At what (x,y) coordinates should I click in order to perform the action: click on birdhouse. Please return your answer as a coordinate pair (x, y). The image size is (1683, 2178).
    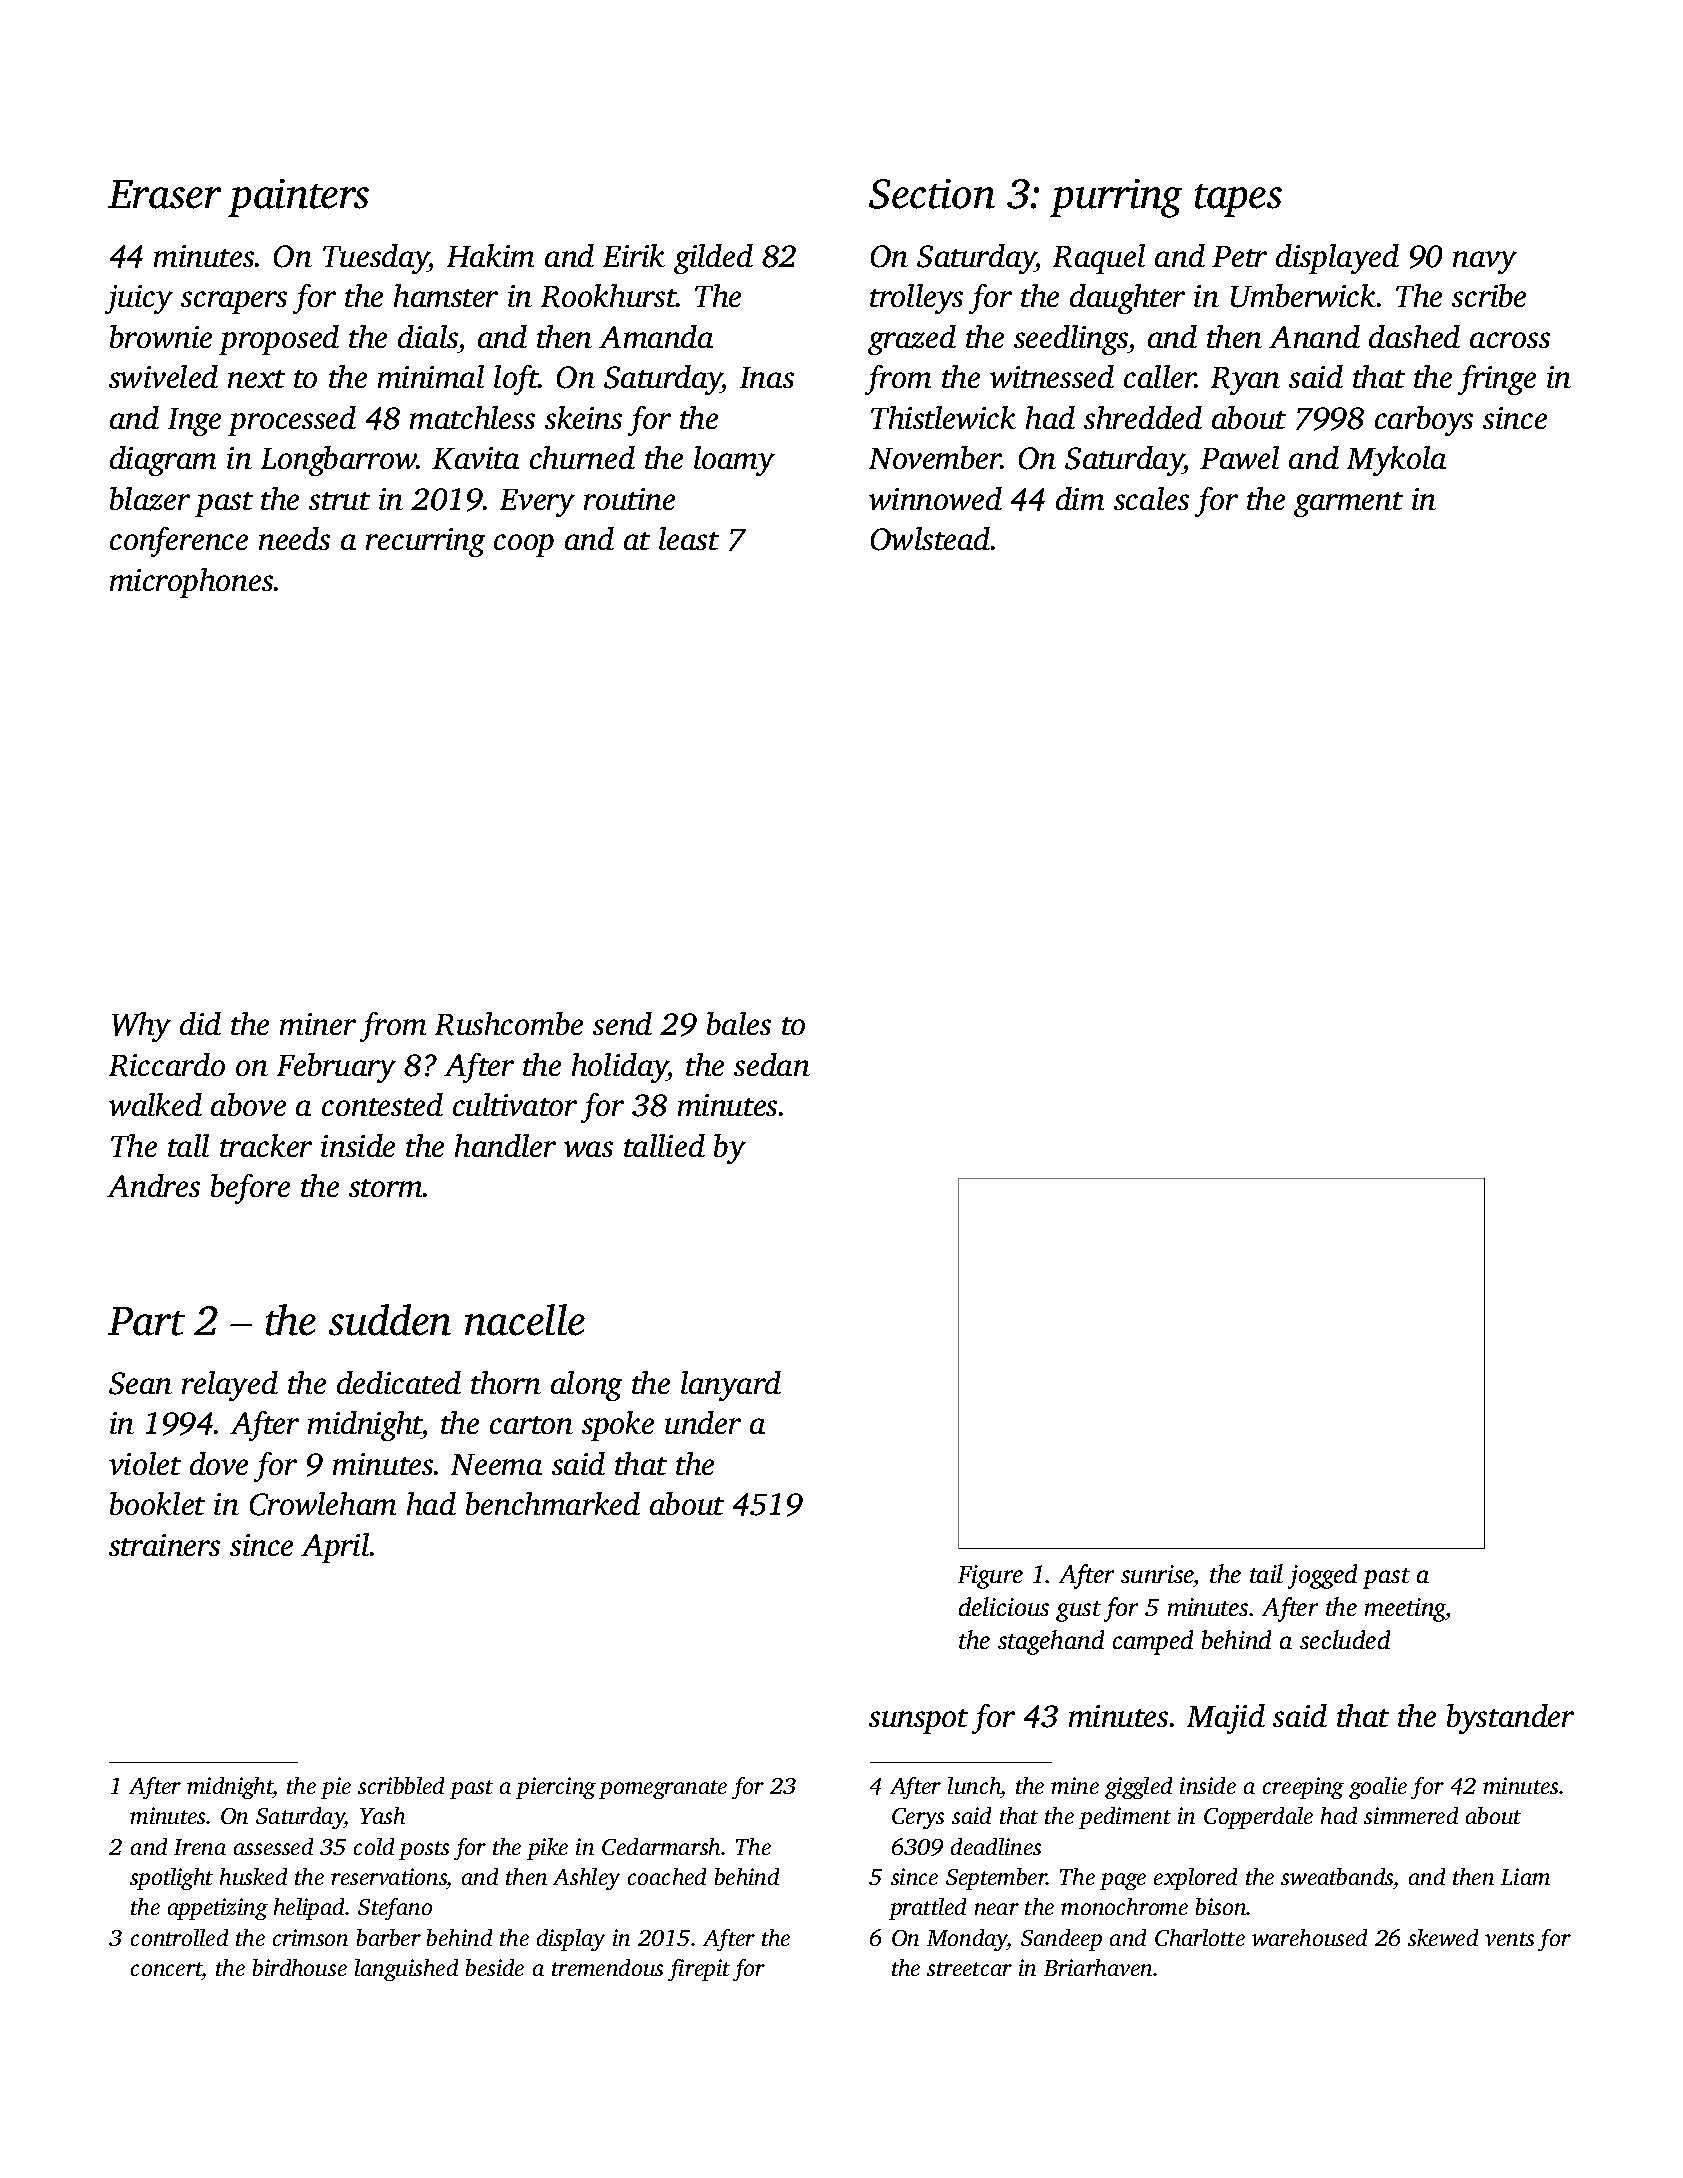
    Looking at the image, I should click on (300, 1967).
